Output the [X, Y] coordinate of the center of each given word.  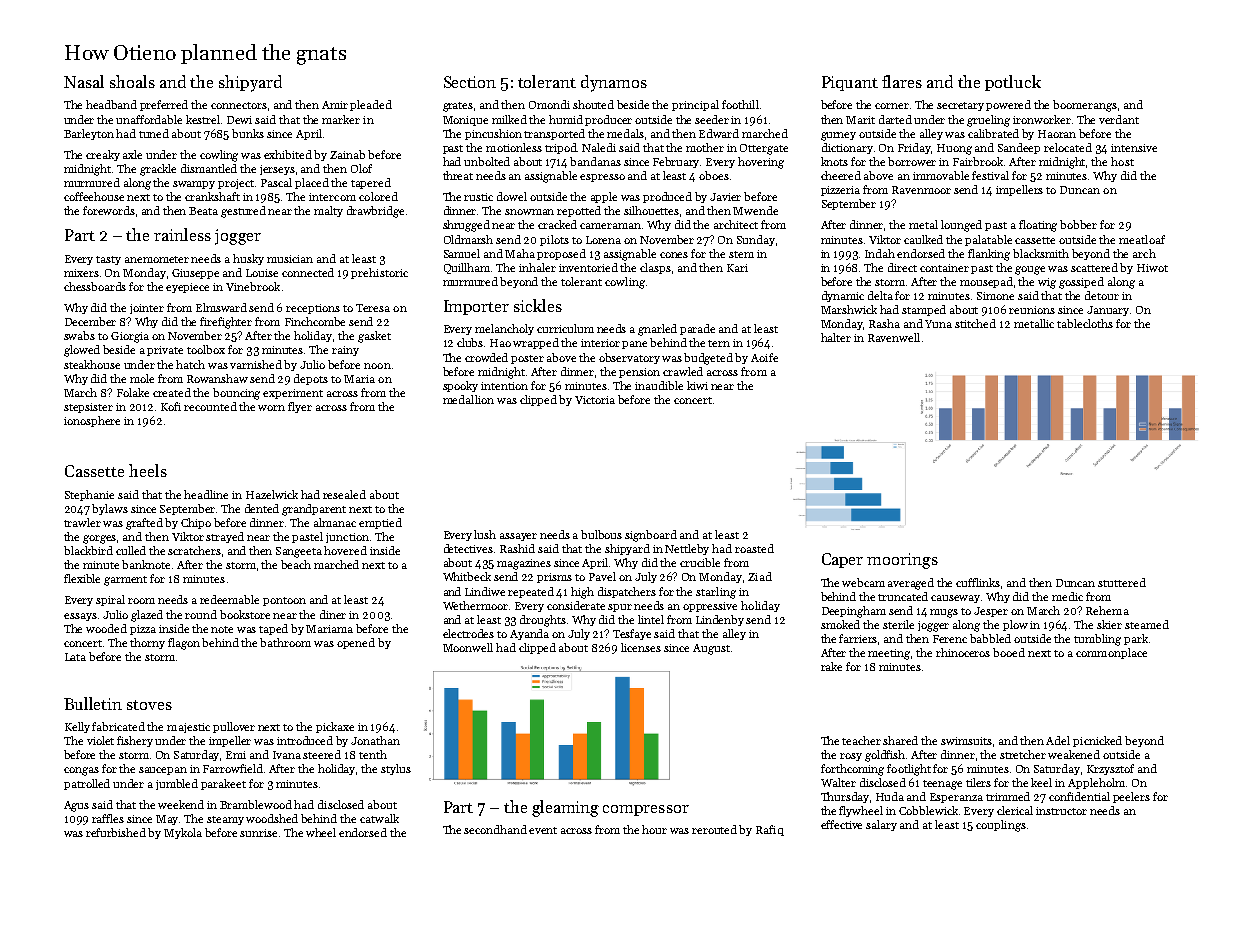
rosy [851, 757]
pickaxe [335, 727]
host [1122, 161]
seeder [712, 119]
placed [312, 183]
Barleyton [89, 134]
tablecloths [1085, 323]
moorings [902, 561]
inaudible [659, 385]
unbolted [487, 161]
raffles [108, 818]
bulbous [601, 534]
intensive [1134, 148]
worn [271, 408]
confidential [1079, 796]
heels [148, 470]
